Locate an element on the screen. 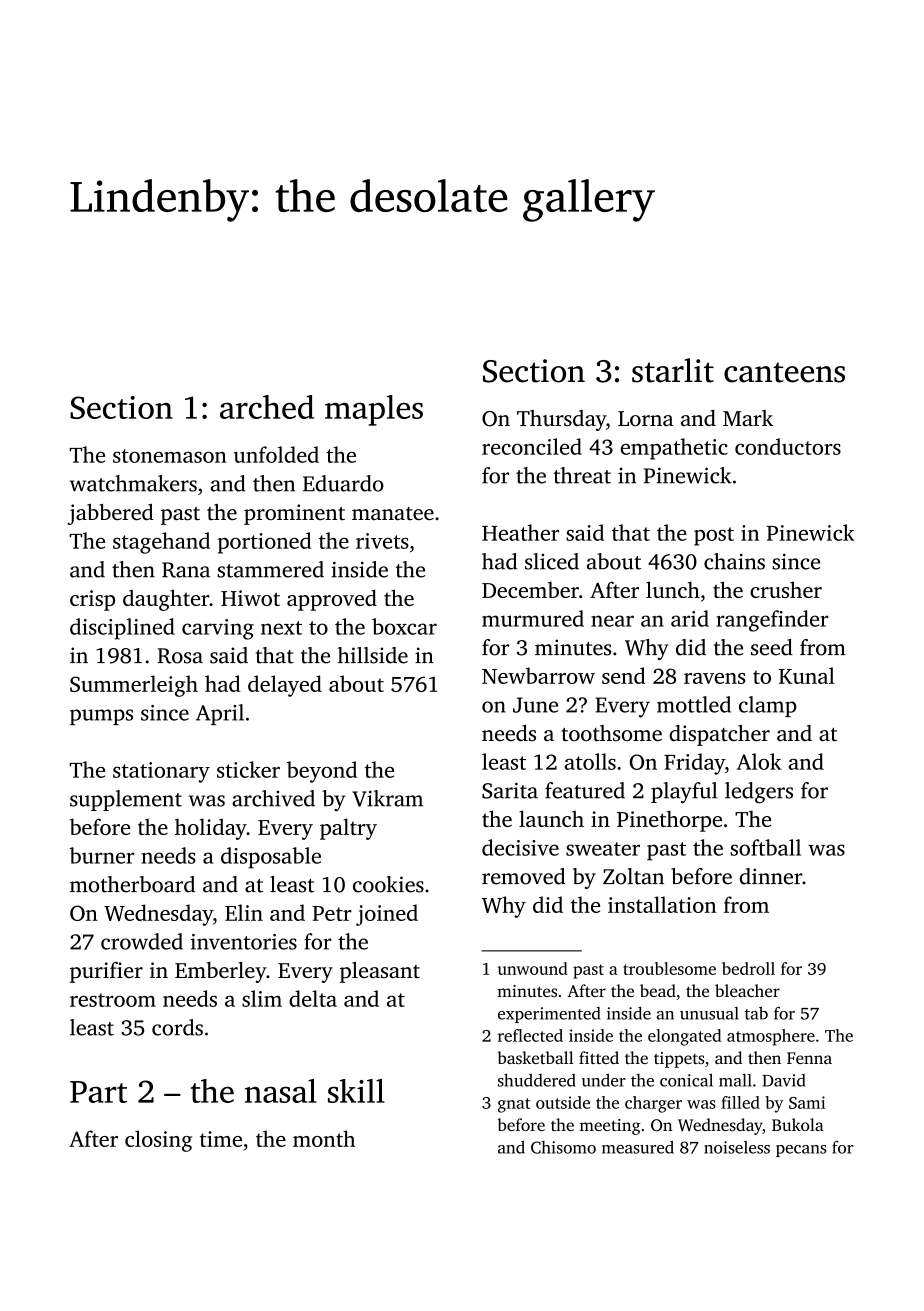 The width and height of the screenshot is (924, 1311). tippets is located at coordinates (679, 1060).
